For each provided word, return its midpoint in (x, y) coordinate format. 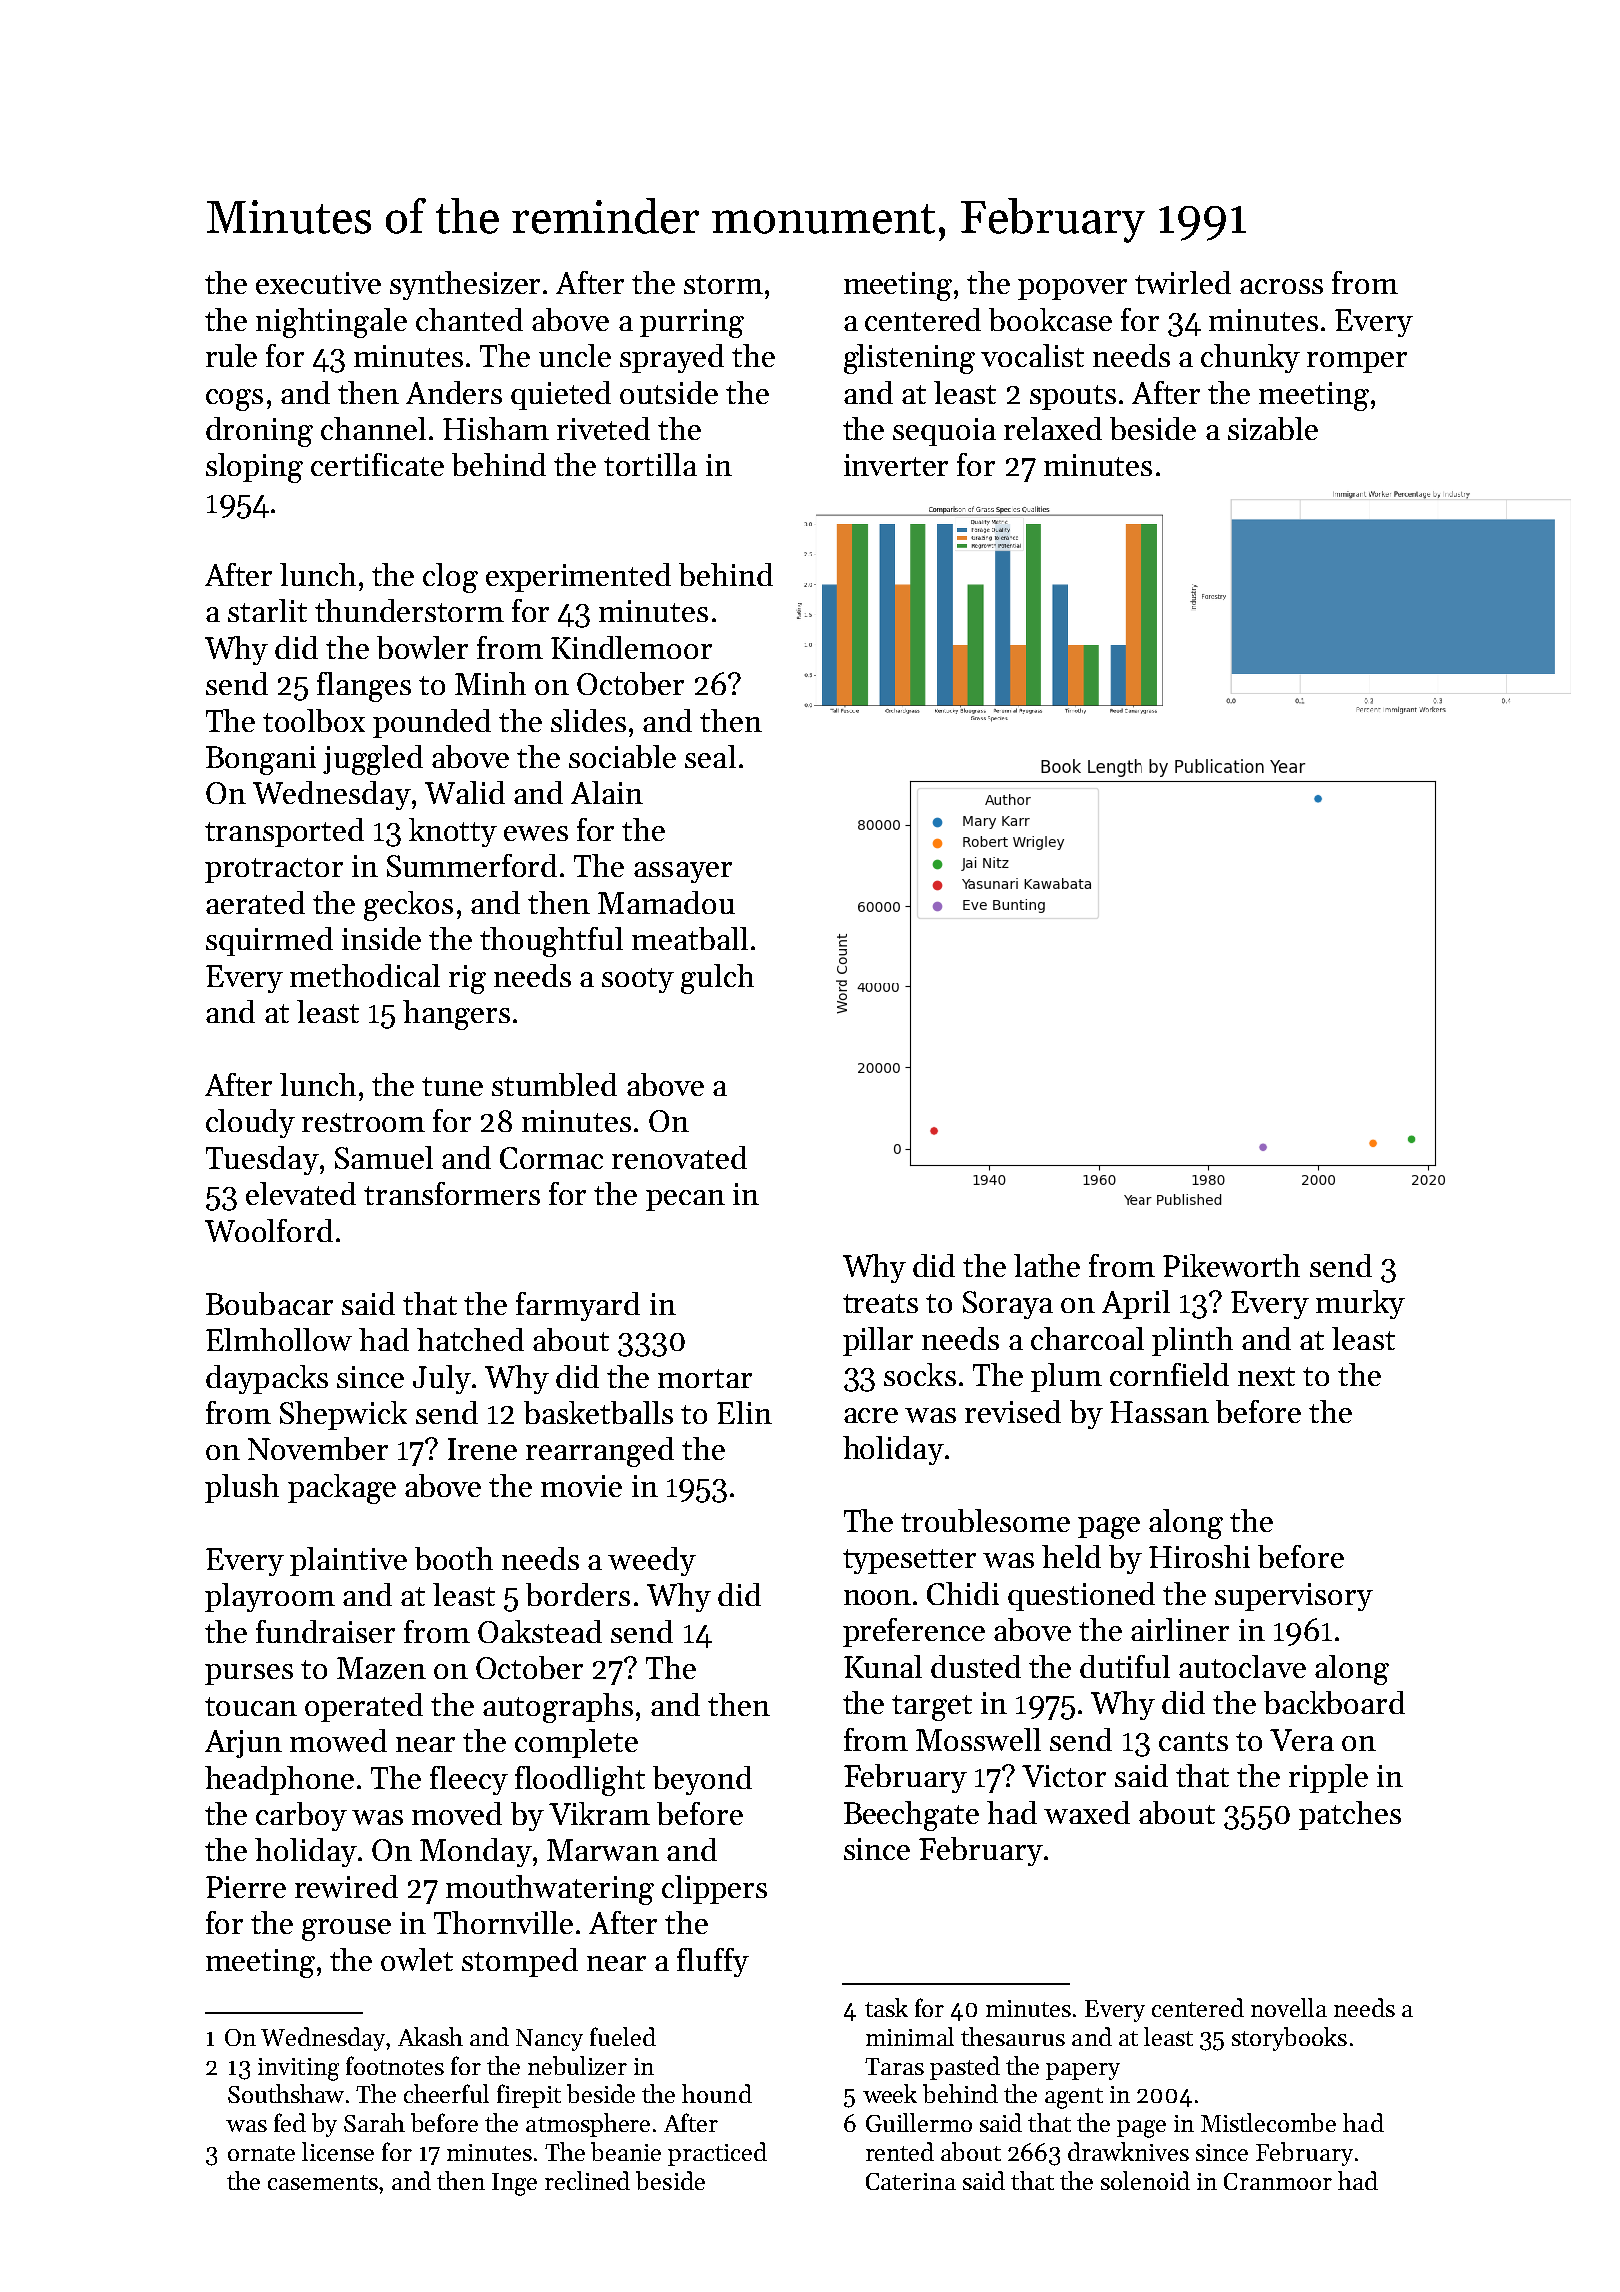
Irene (482, 1449)
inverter (896, 465)
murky (1360, 1304)
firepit (529, 2096)
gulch (717, 979)
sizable (1273, 428)
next (1266, 1376)
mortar (705, 1378)
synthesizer (465, 285)
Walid (465, 792)
